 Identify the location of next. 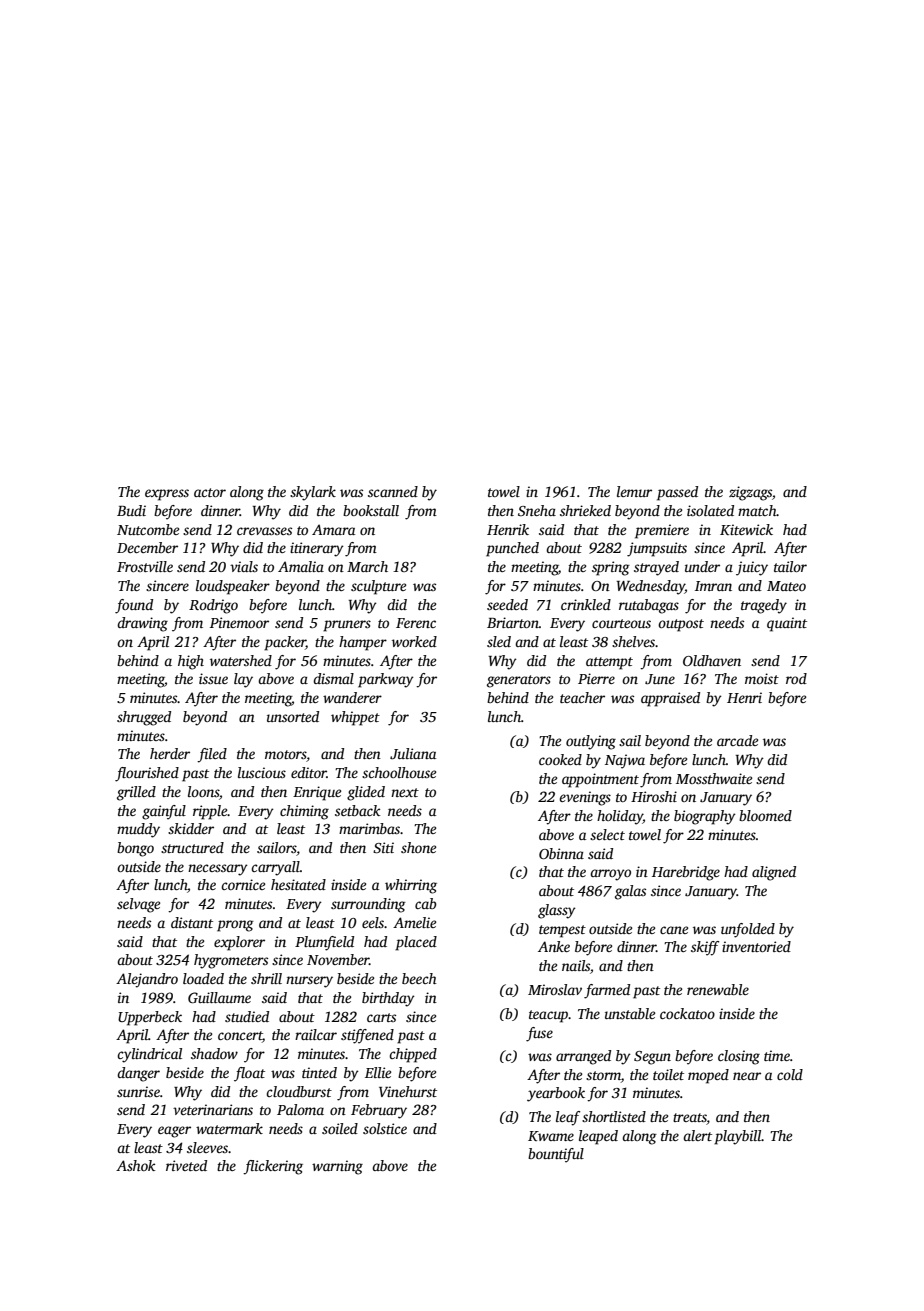
(405, 792).
